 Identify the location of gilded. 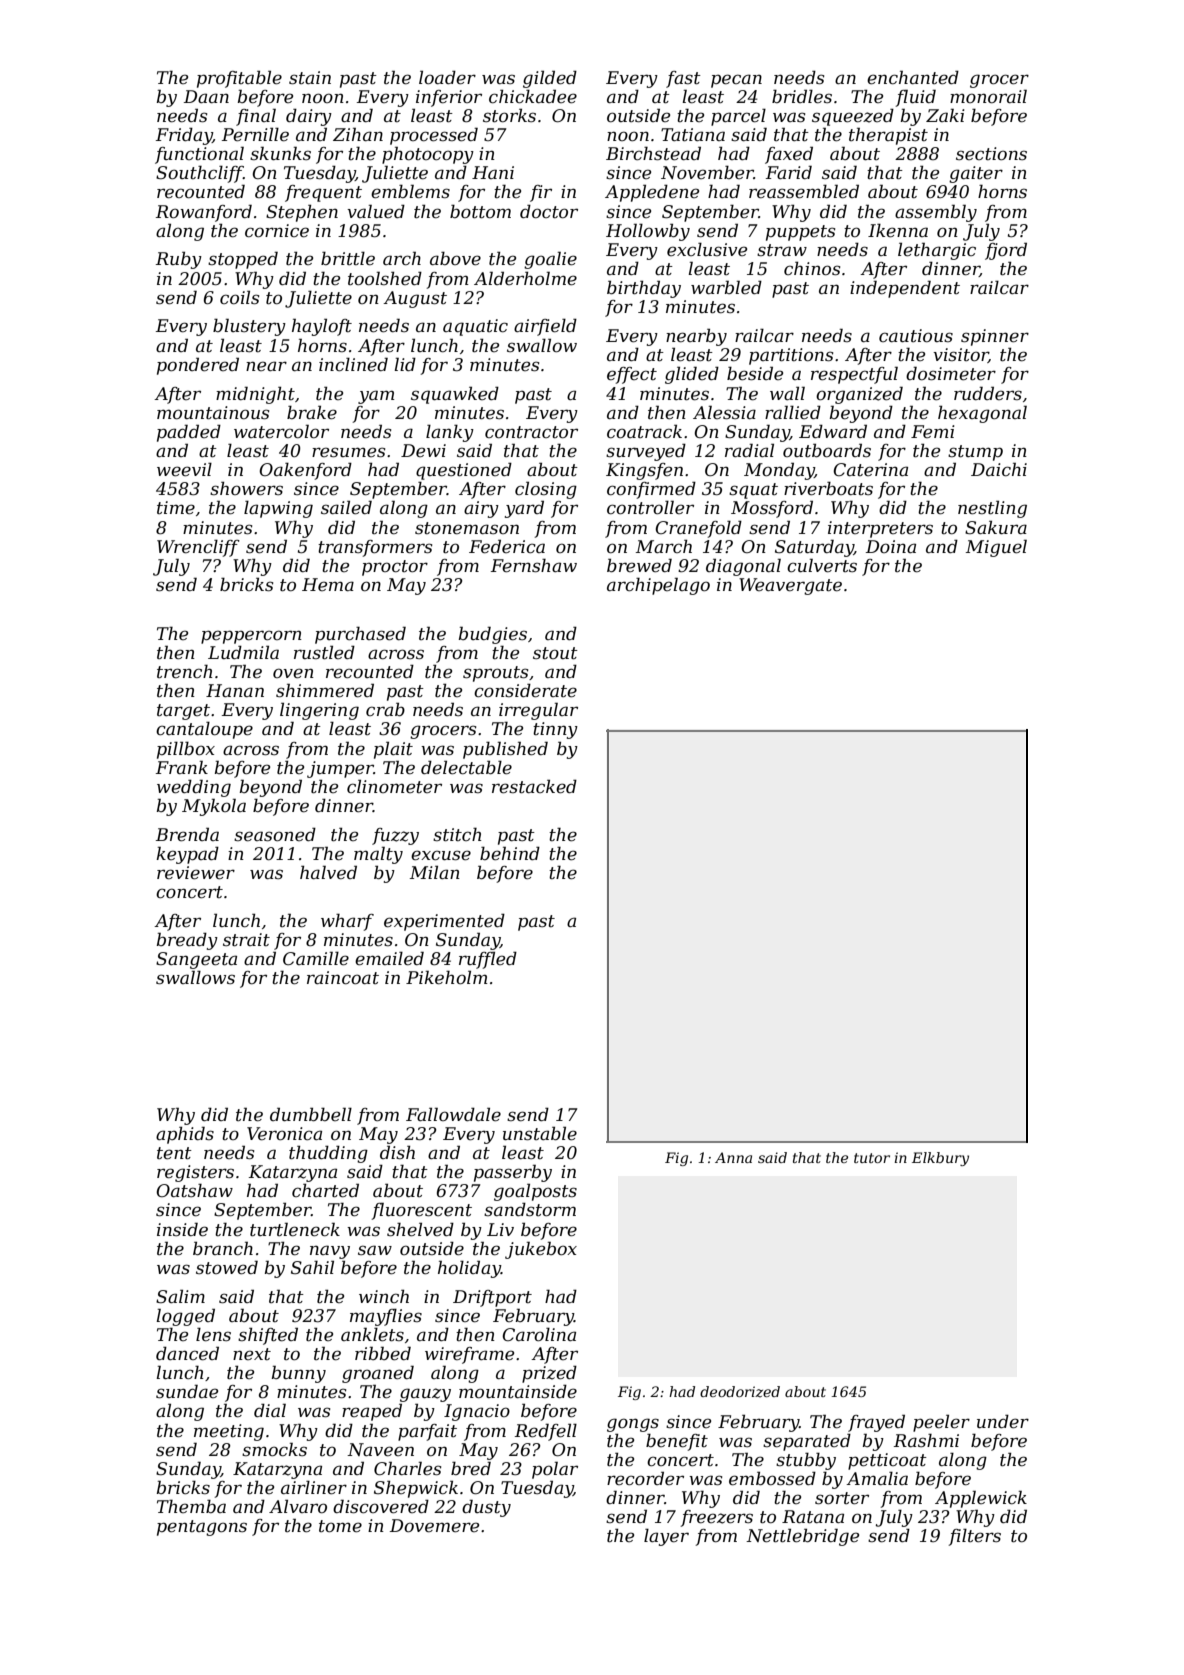
(550, 79).
